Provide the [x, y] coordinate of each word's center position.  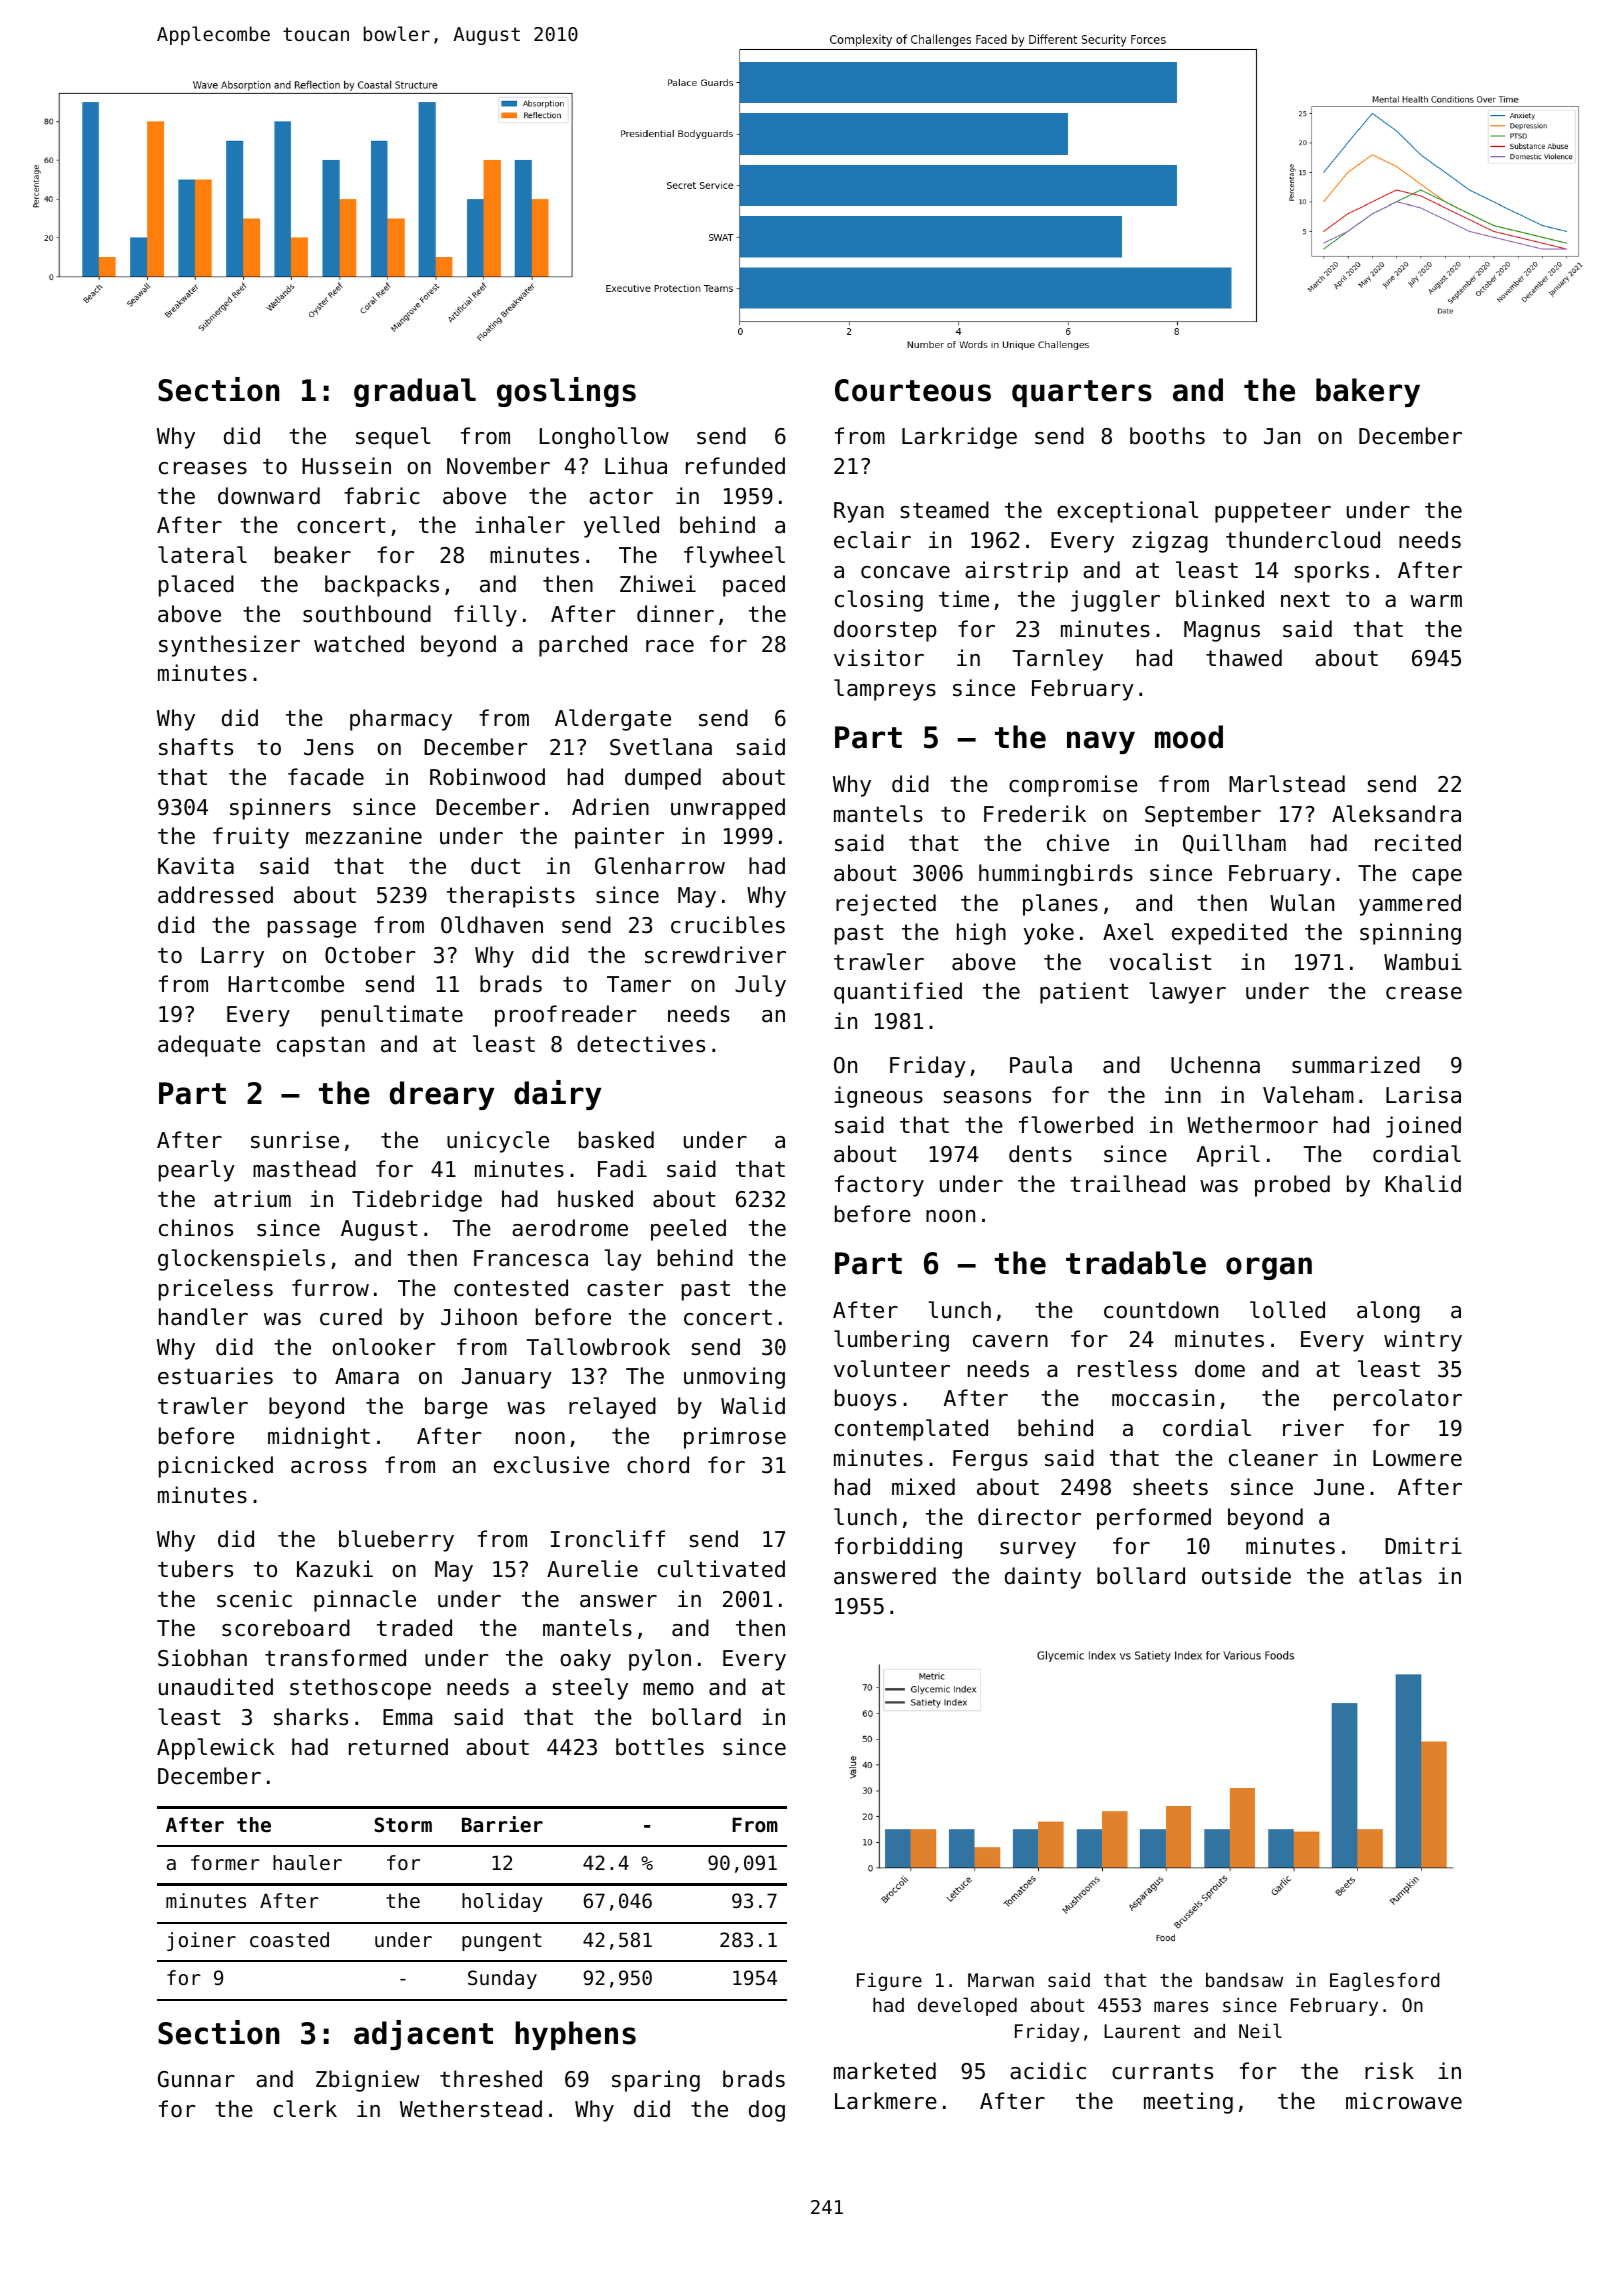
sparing [656, 2081]
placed [196, 586]
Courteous [913, 390]
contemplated [911, 1430]
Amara [367, 1376]
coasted [289, 1940]
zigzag [1170, 542]
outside [1246, 1576]
